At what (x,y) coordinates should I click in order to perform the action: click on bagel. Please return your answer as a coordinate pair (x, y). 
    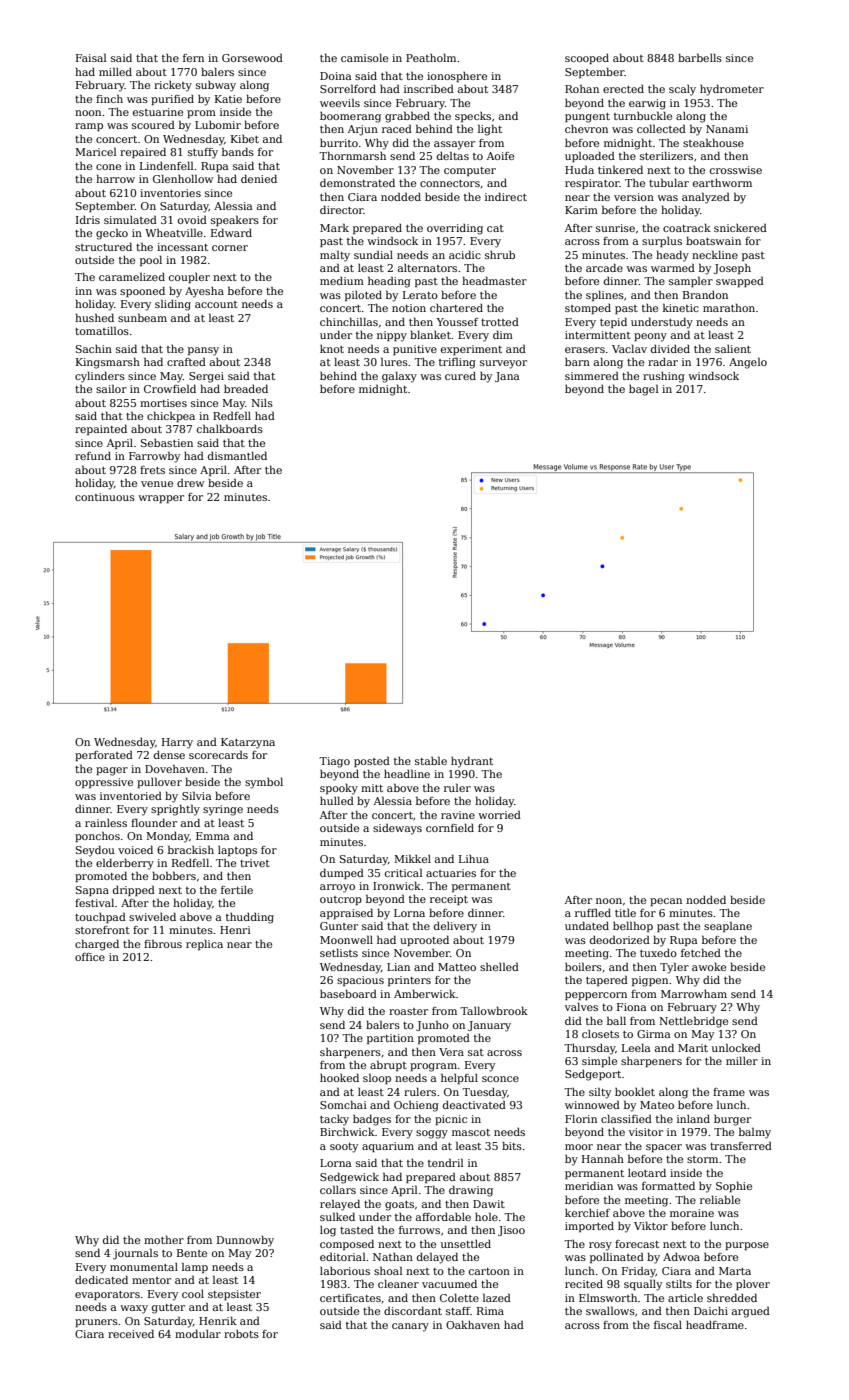
    Looking at the image, I should click on (644, 390).
